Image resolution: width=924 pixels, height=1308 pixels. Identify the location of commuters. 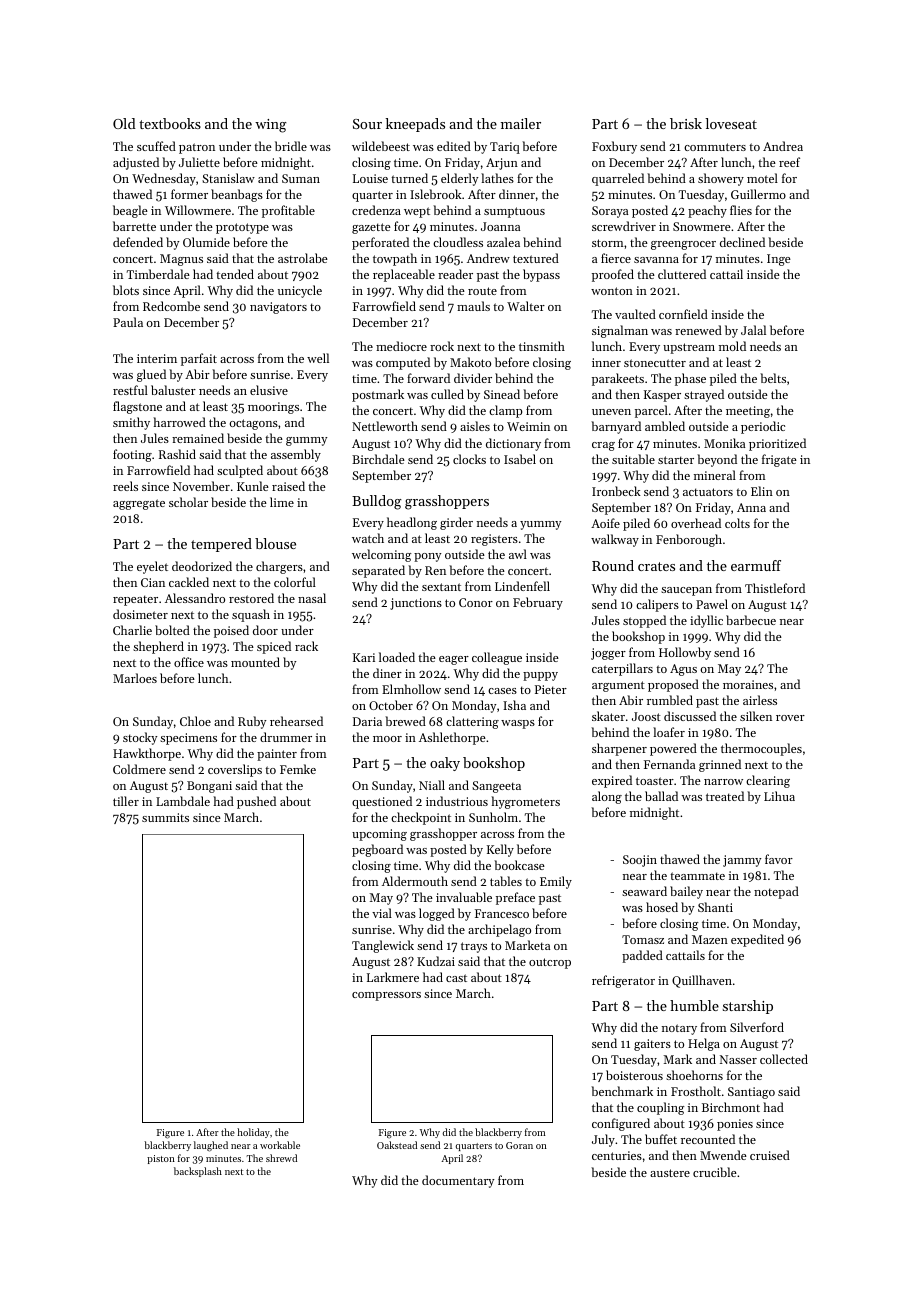
(715, 147).
